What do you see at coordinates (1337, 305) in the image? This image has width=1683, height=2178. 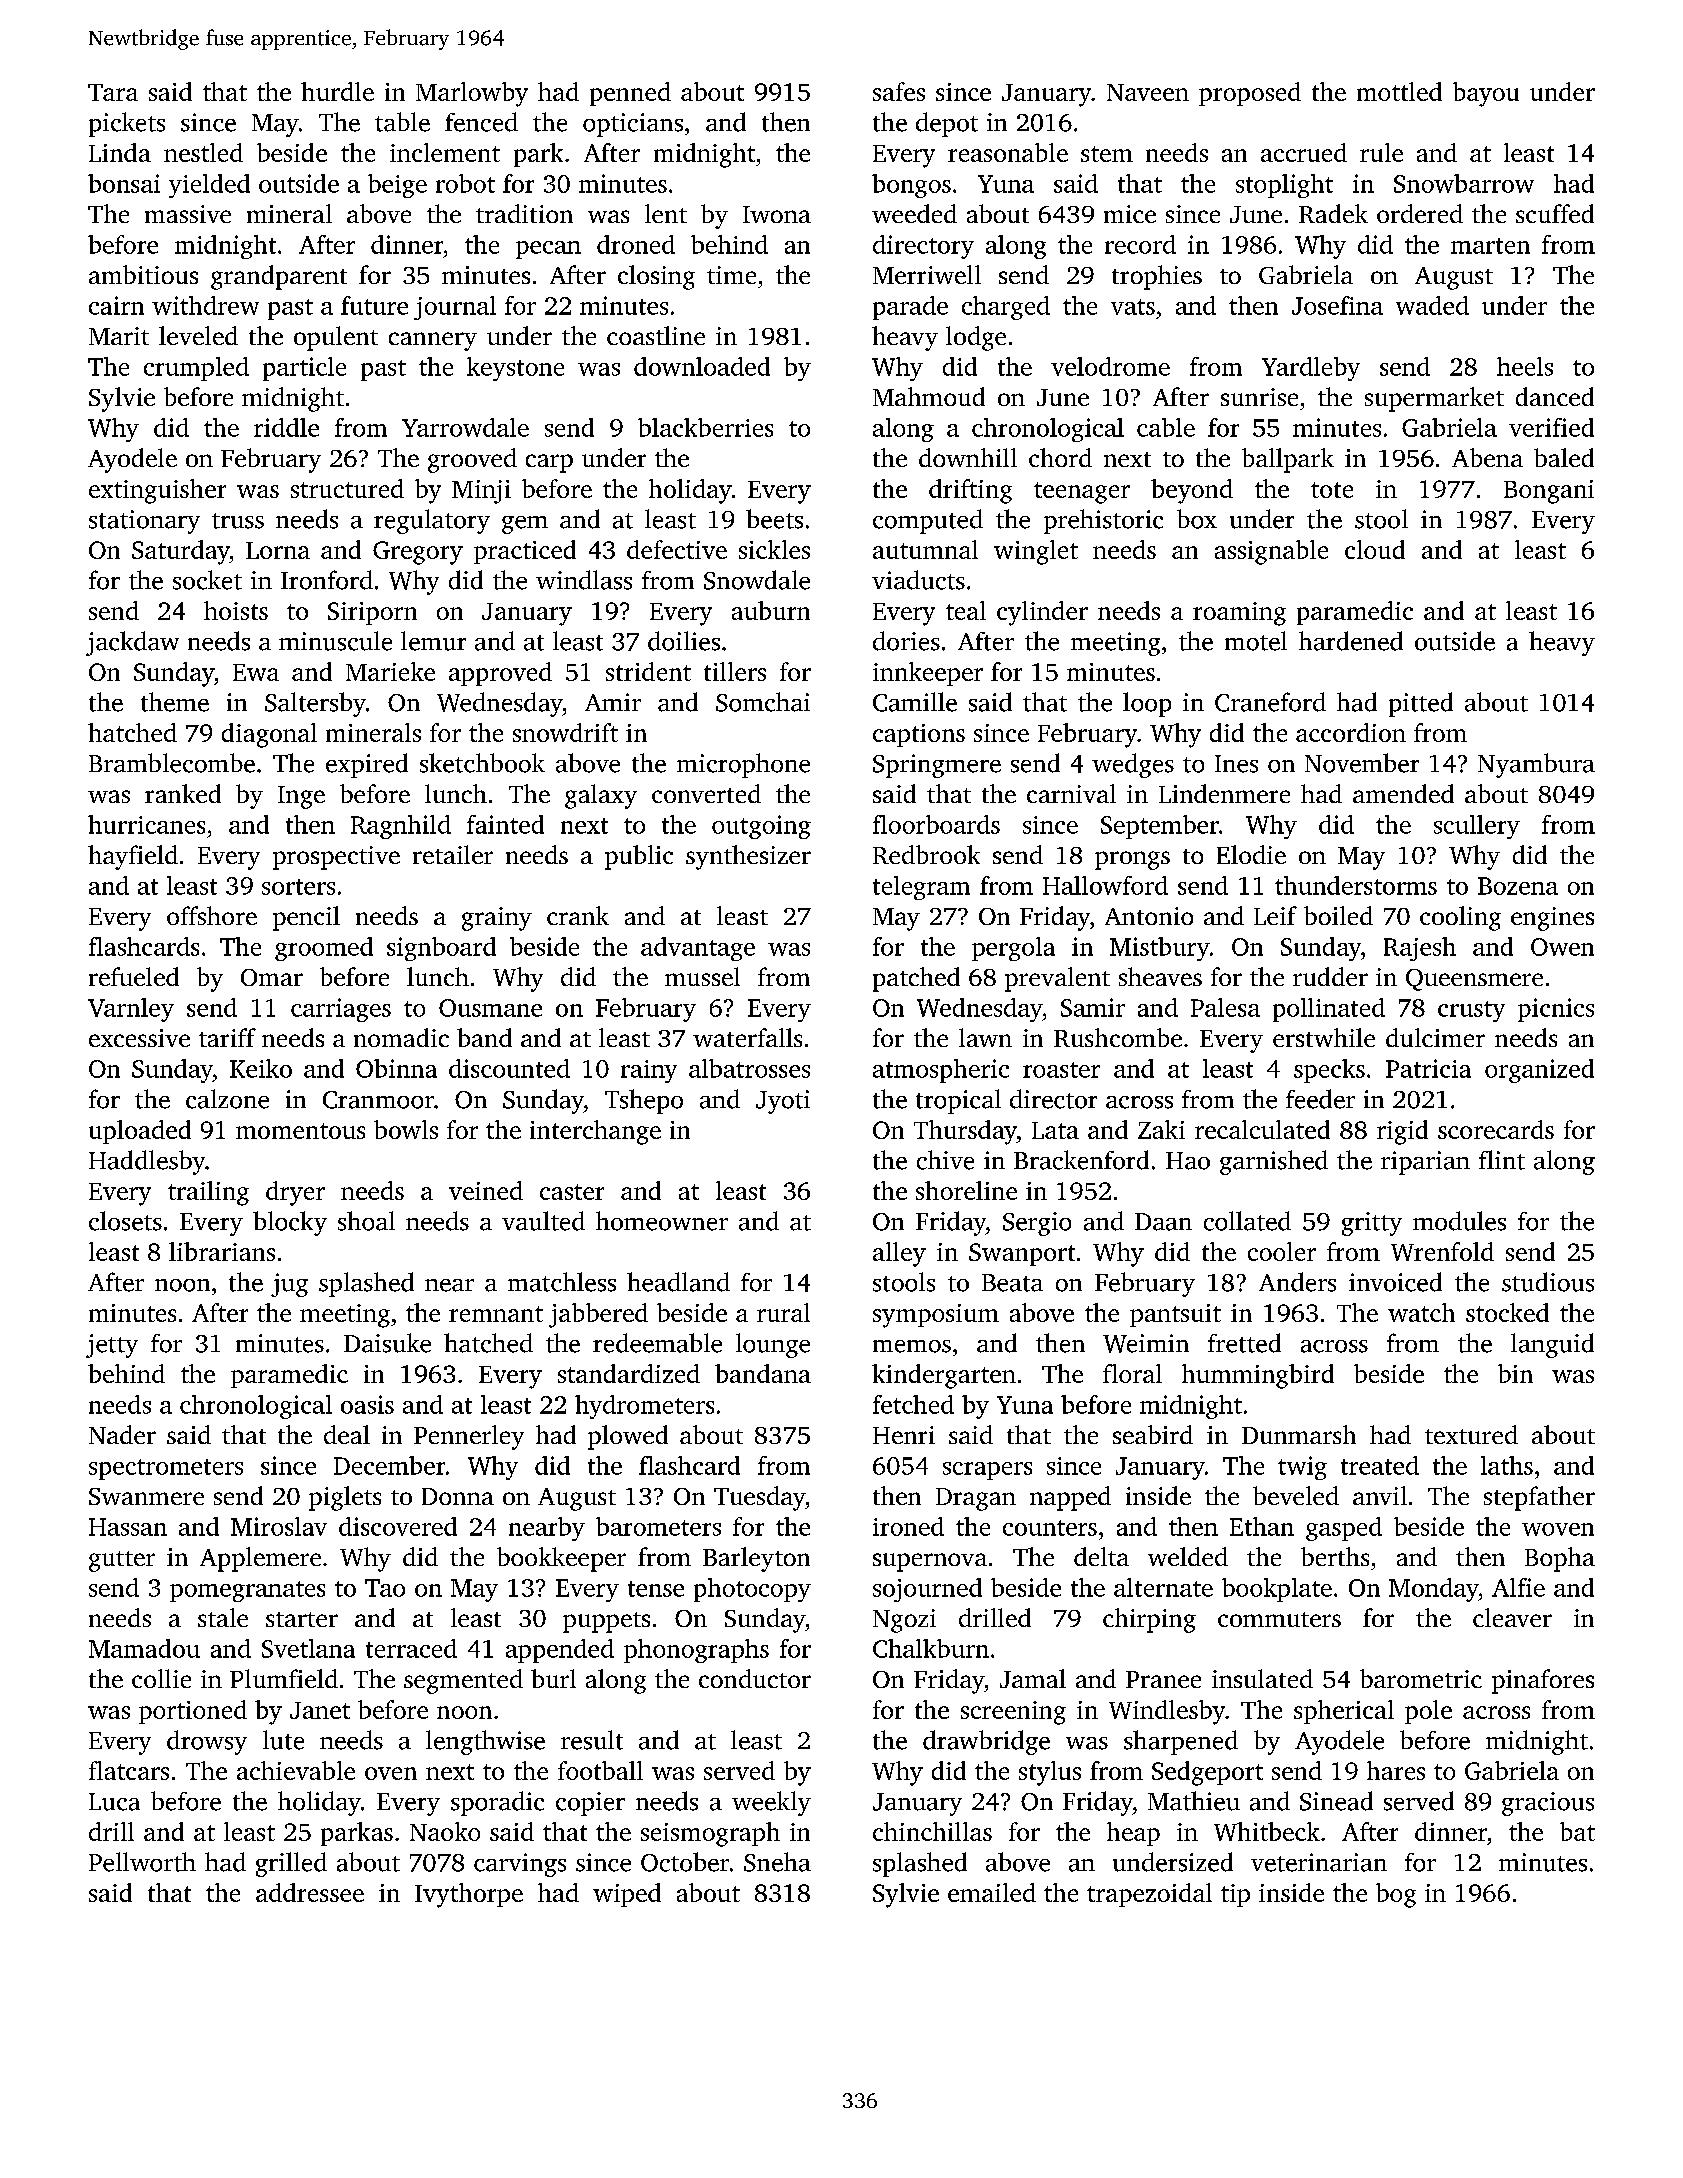 I see `Josefina` at bounding box center [1337, 305].
